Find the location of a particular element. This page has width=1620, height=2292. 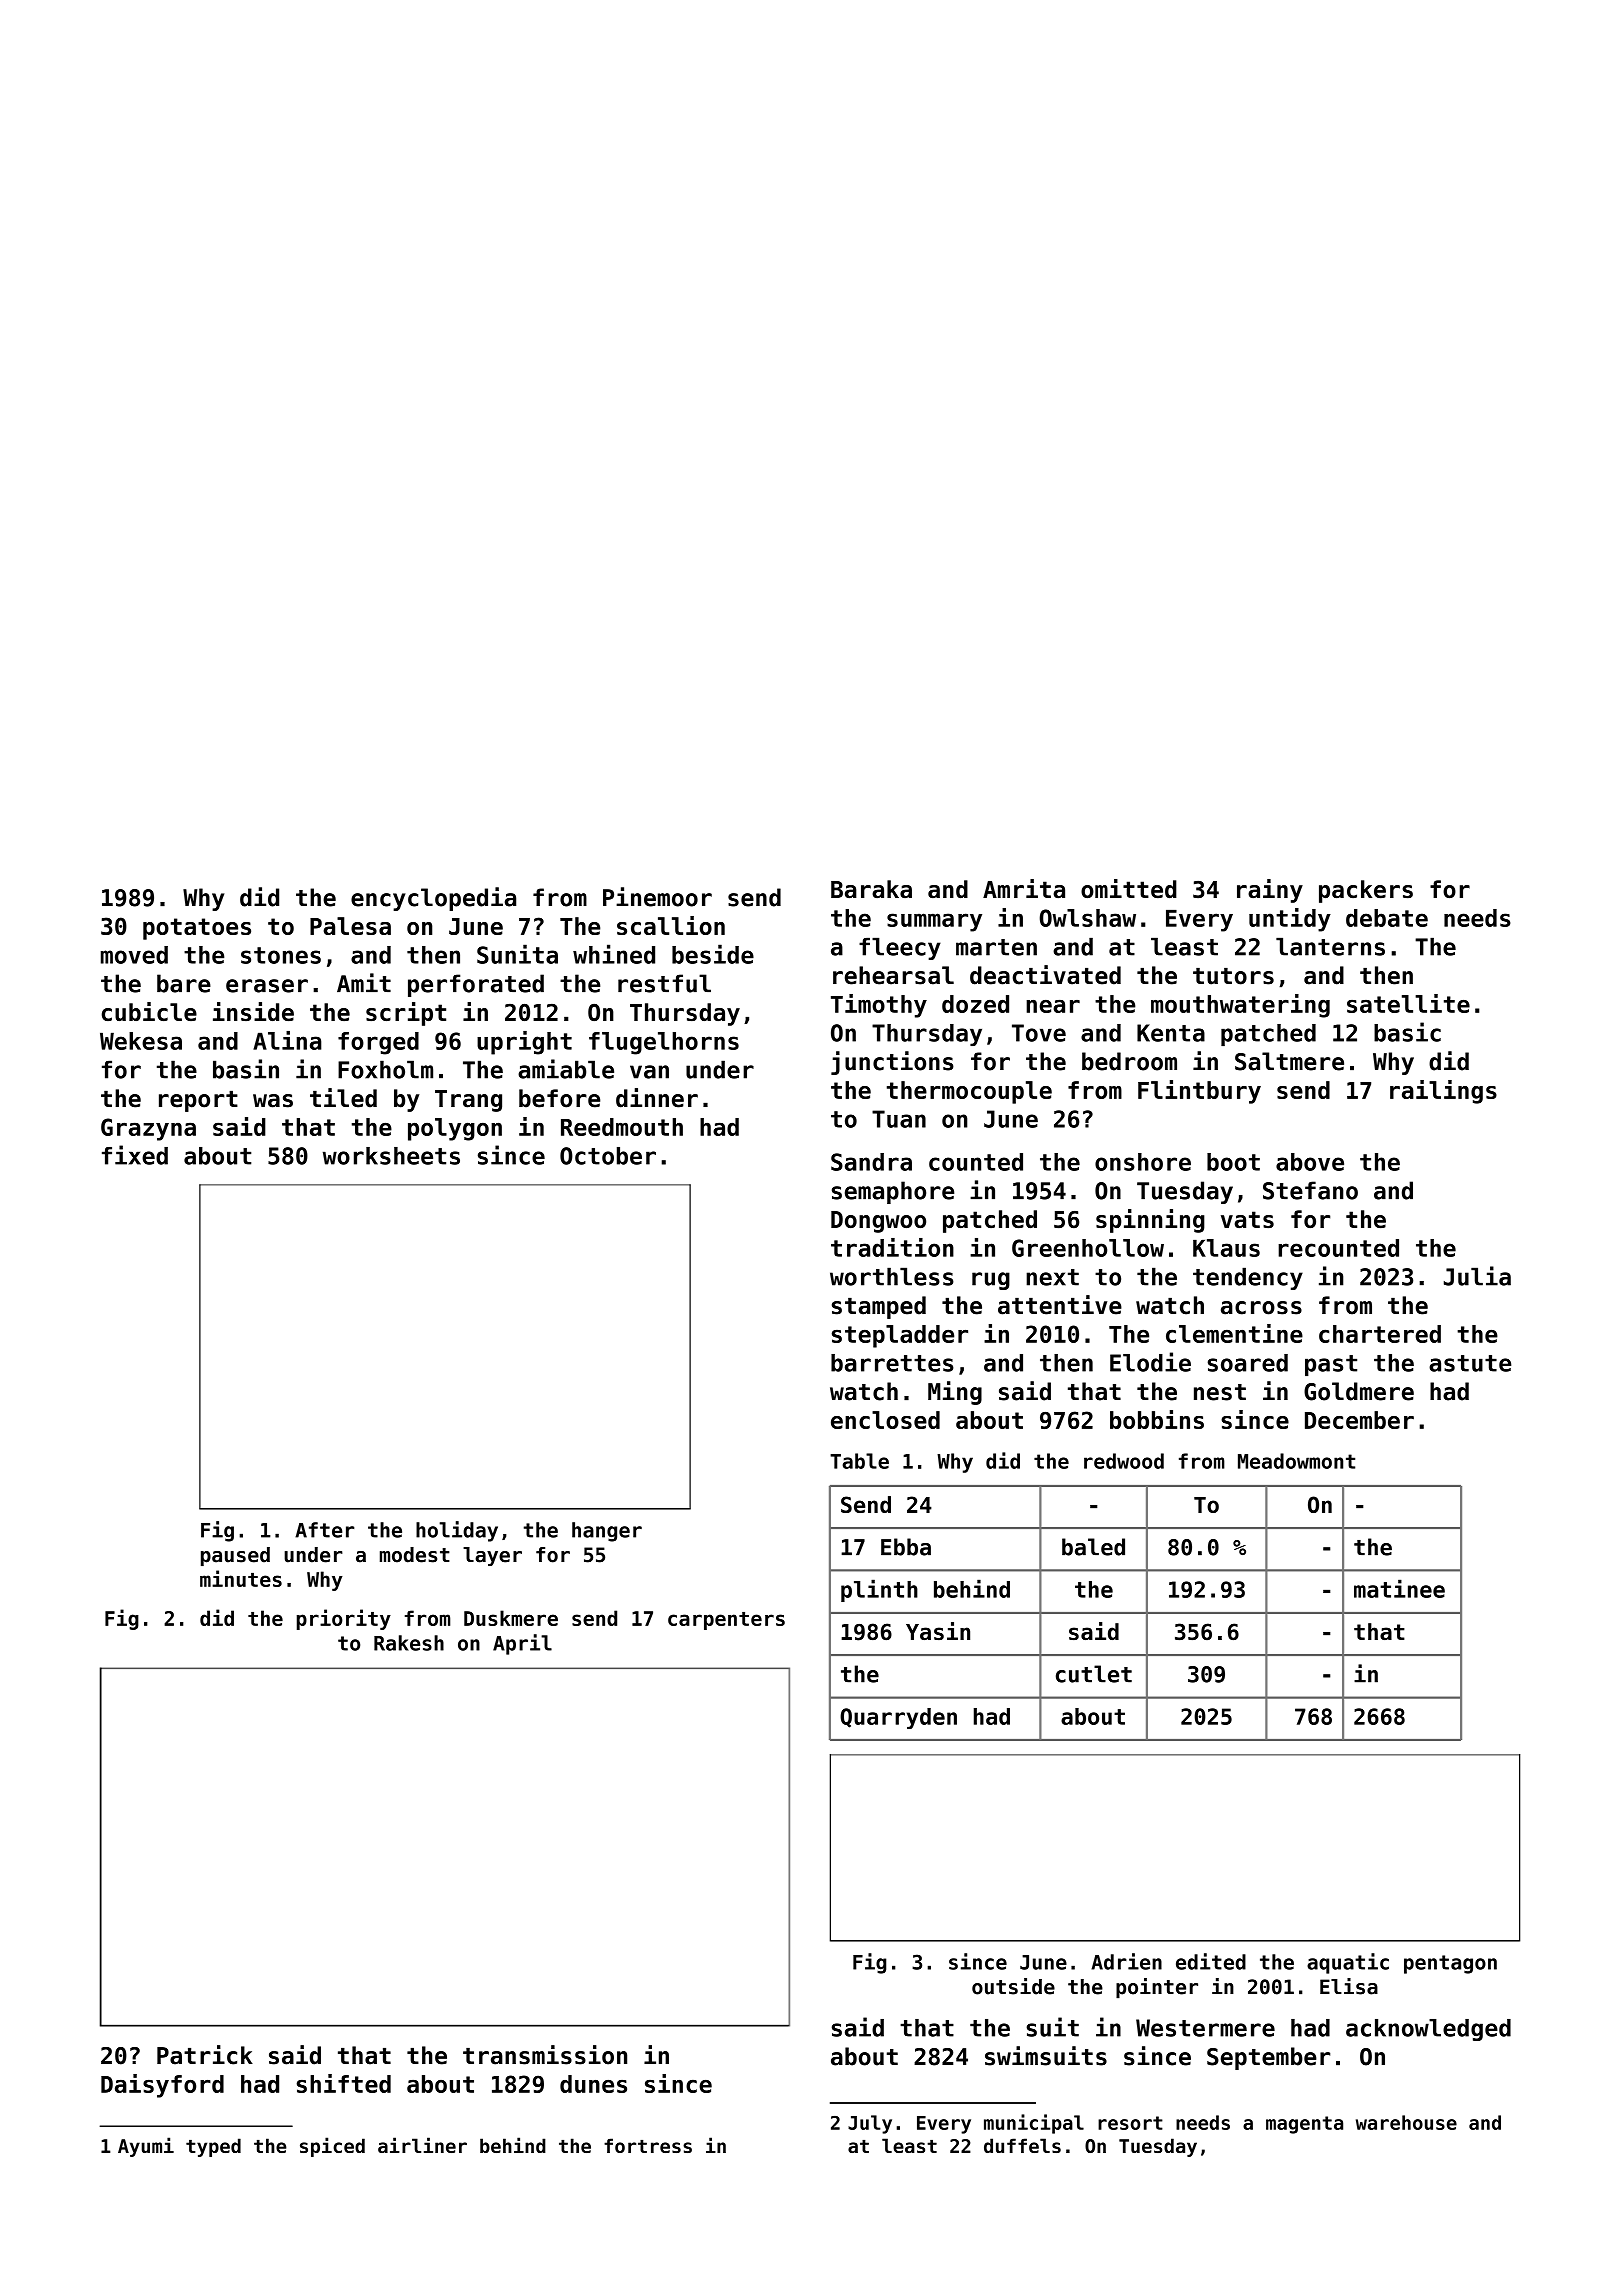

encyclopedia is located at coordinates (433, 899).
